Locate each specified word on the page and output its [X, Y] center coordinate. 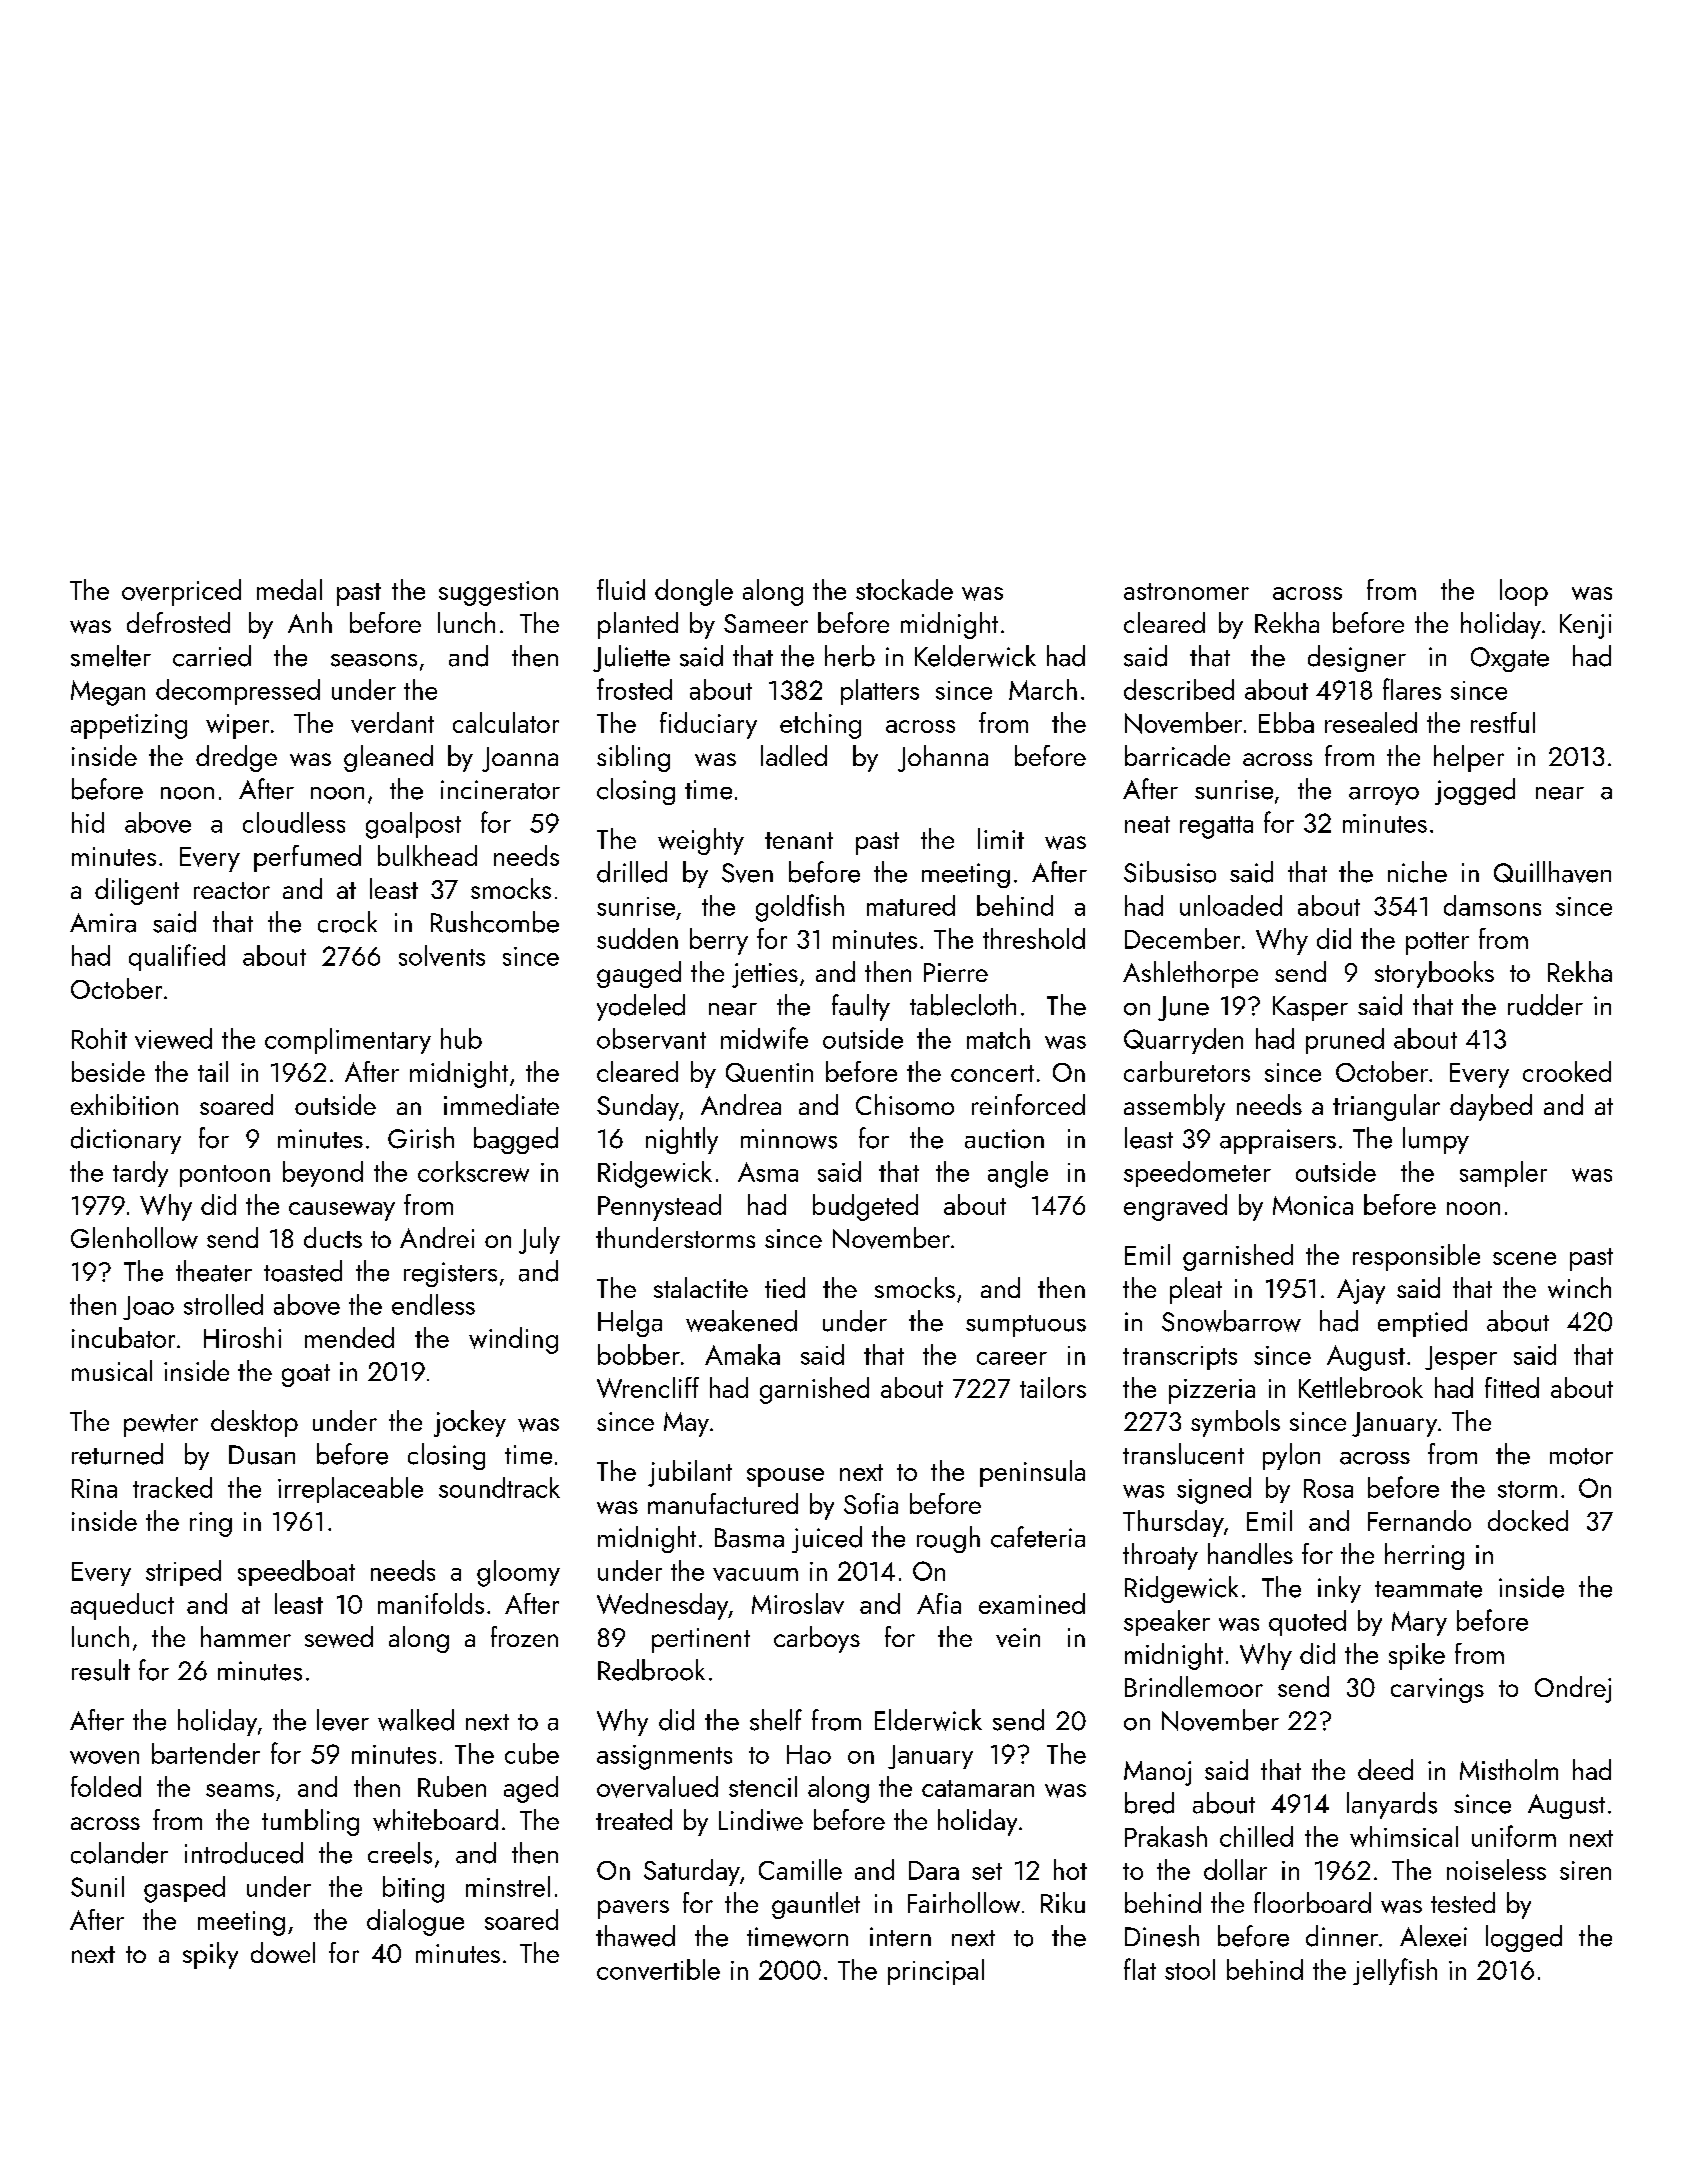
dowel [283, 1952]
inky [1339, 1589]
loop [1524, 592]
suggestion [498, 593]
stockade [904, 589]
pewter [161, 1425]
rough [948, 1539]
